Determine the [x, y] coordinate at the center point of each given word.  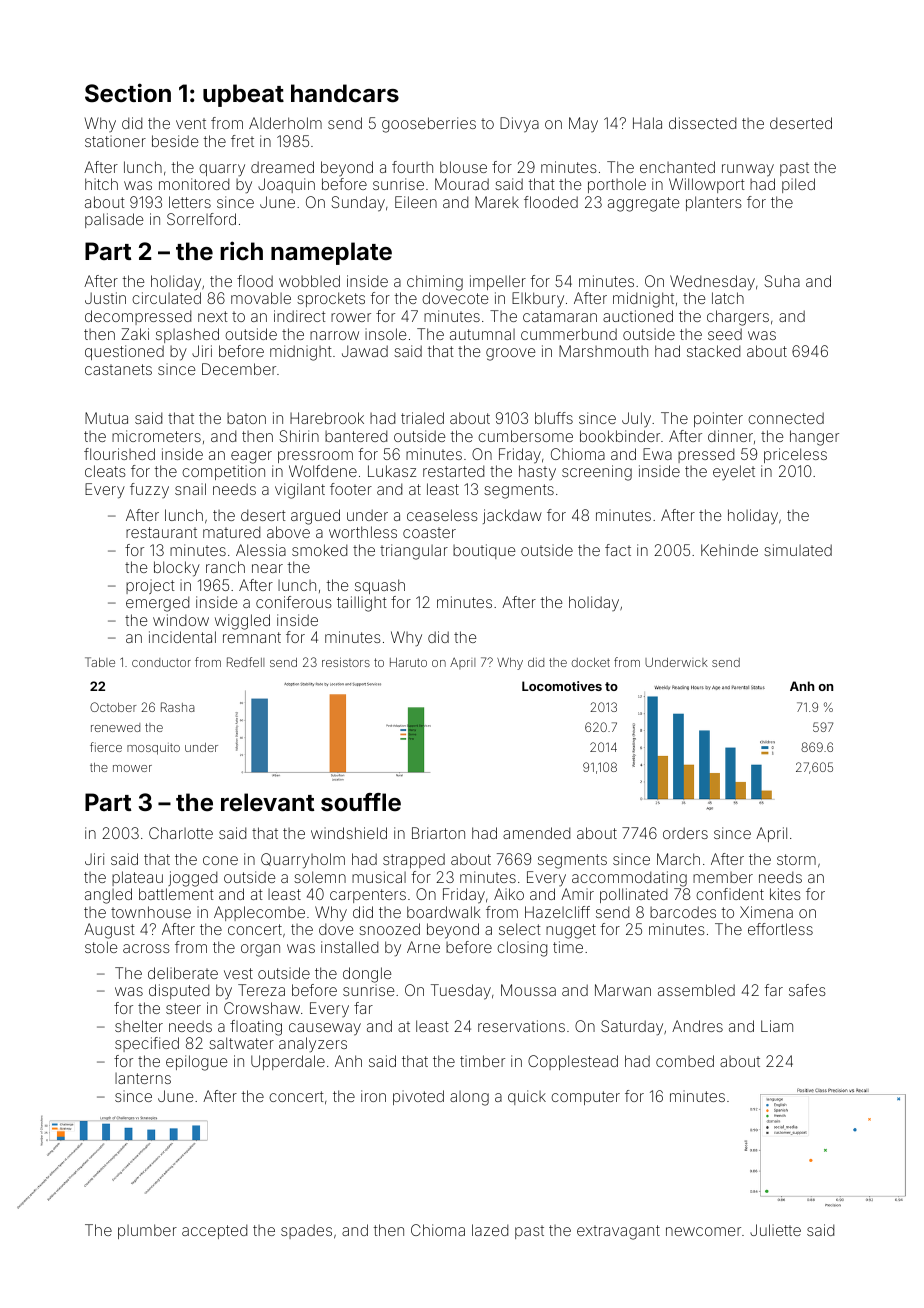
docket [591, 662]
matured [231, 532]
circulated [166, 298]
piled [798, 185]
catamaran [560, 316]
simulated [798, 550]
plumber [147, 1231]
